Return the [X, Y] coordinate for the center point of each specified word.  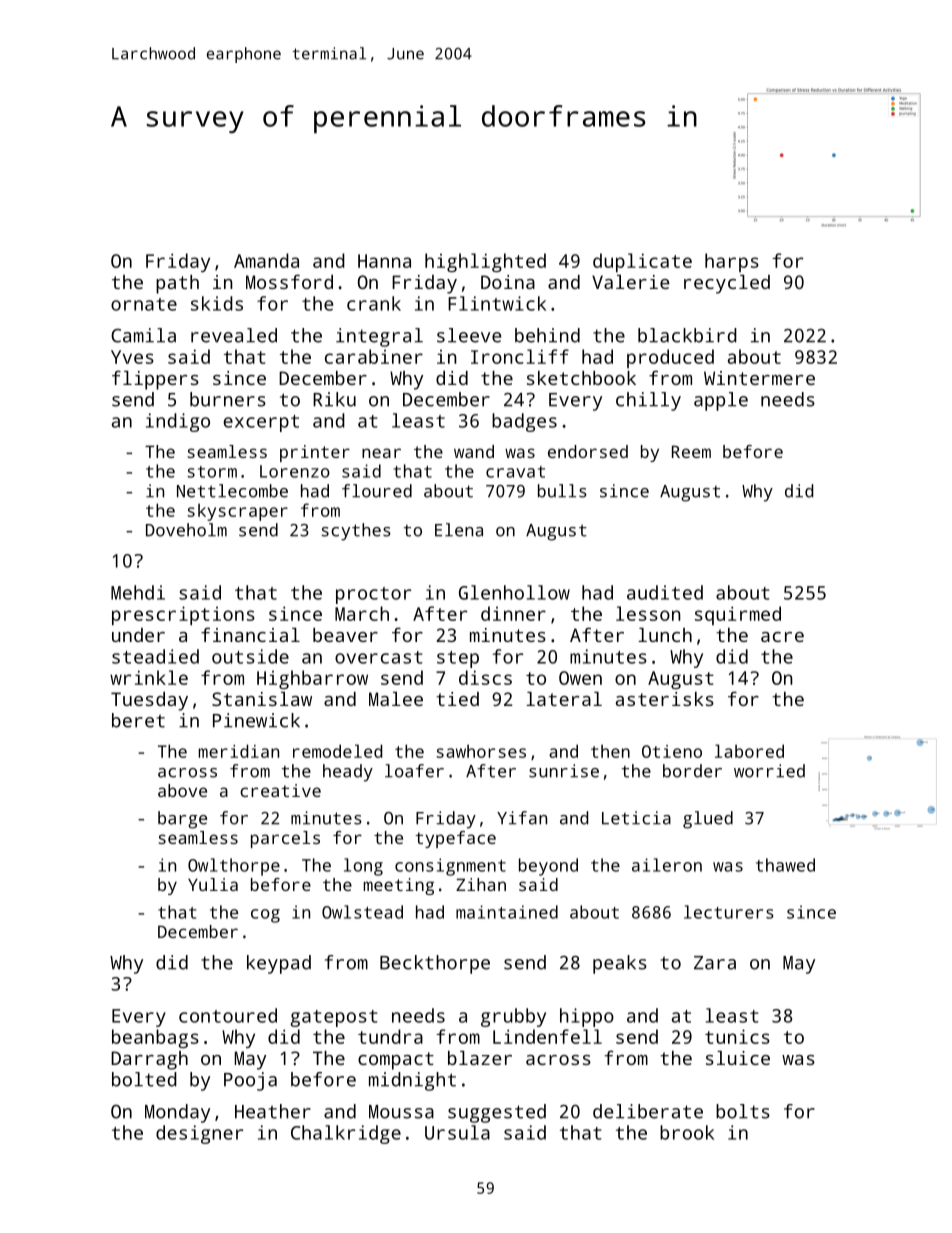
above [182, 790]
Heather [273, 1111]
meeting [399, 886]
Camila [143, 335]
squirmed [738, 615]
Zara [715, 963]
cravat [515, 472]
